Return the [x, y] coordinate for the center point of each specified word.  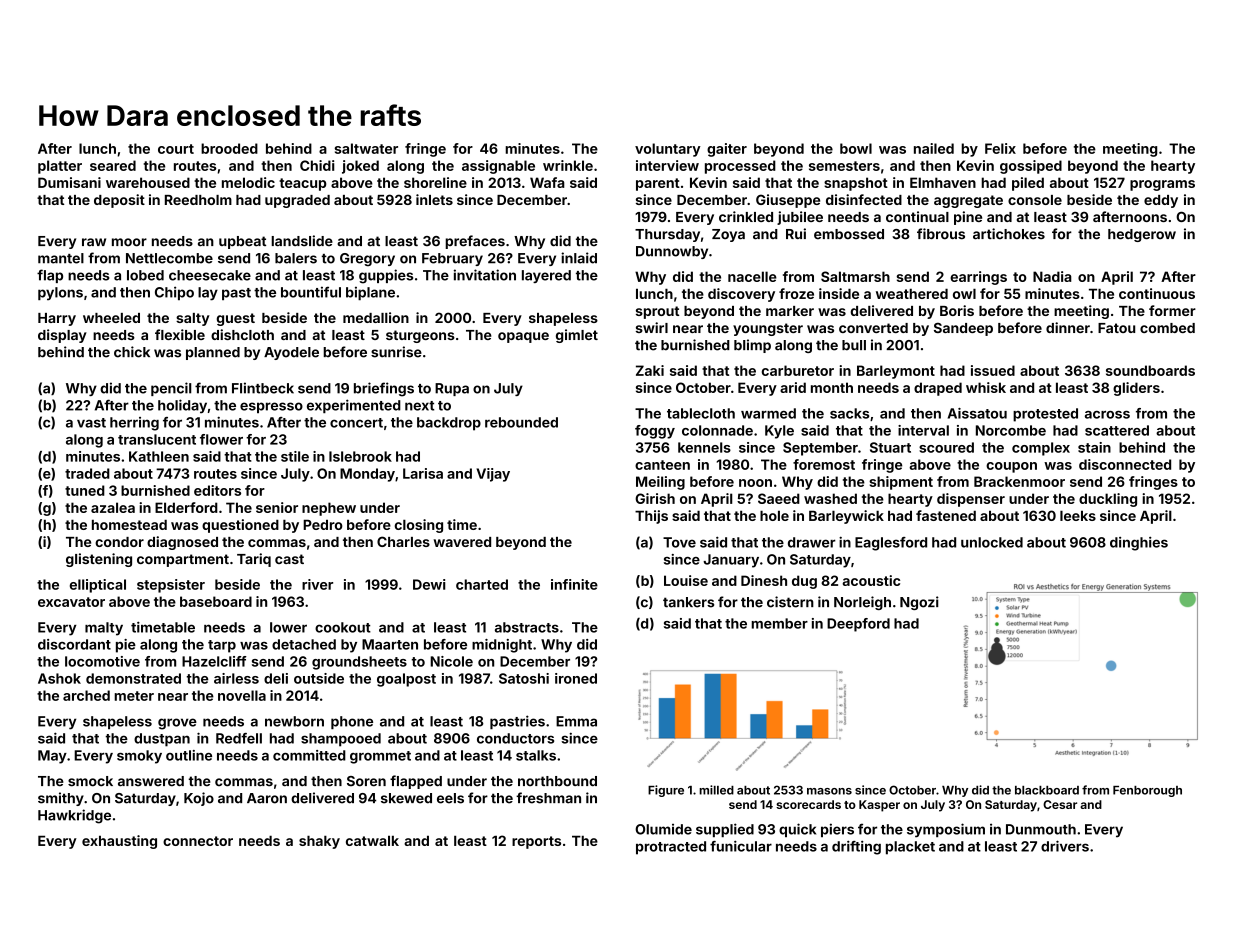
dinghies [1139, 544]
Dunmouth [1041, 829]
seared [113, 165]
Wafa [547, 182]
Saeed [779, 498]
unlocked [992, 542]
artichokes [1009, 234]
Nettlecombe [169, 258]
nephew [329, 509]
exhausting [119, 842]
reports [536, 842]
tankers [688, 602]
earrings [978, 278]
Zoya [728, 235]
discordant [74, 644]
